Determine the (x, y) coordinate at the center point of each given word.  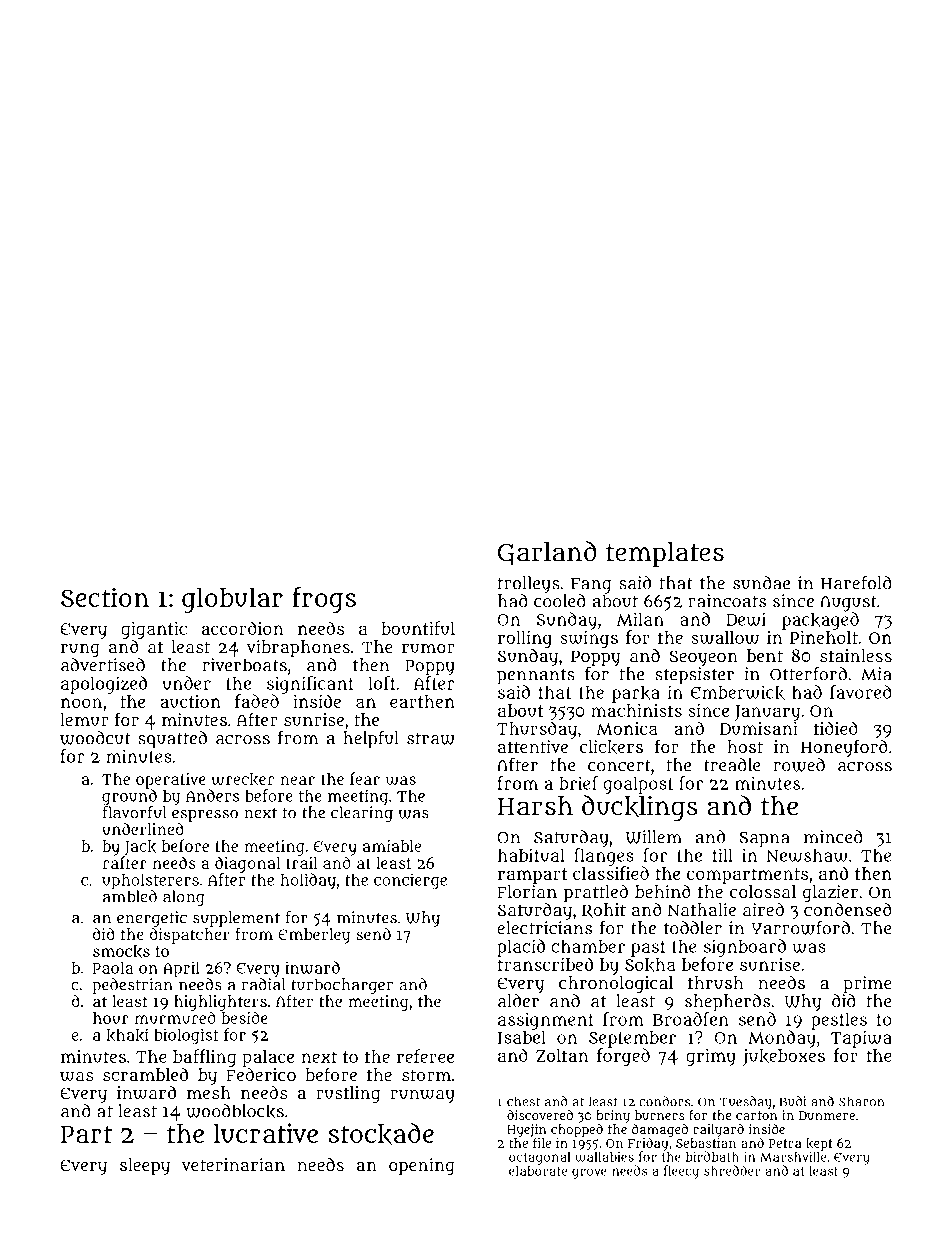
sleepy (145, 1166)
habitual (531, 855)
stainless (856, 655)
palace (268, 1058)
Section (105, 597)
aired (763, 909)
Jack (140, 848)
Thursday (537, 730)
